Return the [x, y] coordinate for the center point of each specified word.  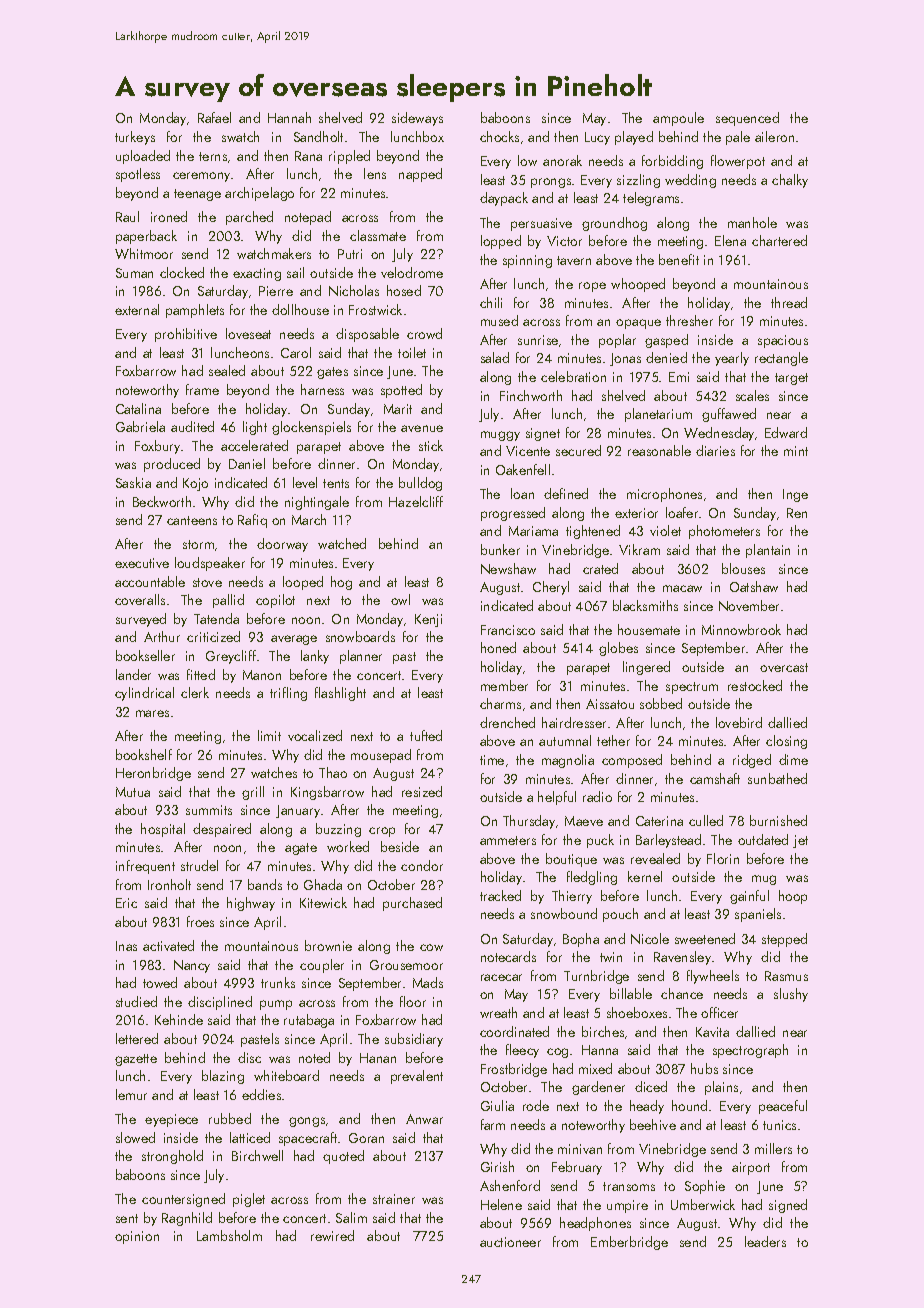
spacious [783, 341]
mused [499, 320]
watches [274, 772]
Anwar [424, 1119]
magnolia [568, 761]
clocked [182, 272]
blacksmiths [645, 605]
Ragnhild [187, 1219]
